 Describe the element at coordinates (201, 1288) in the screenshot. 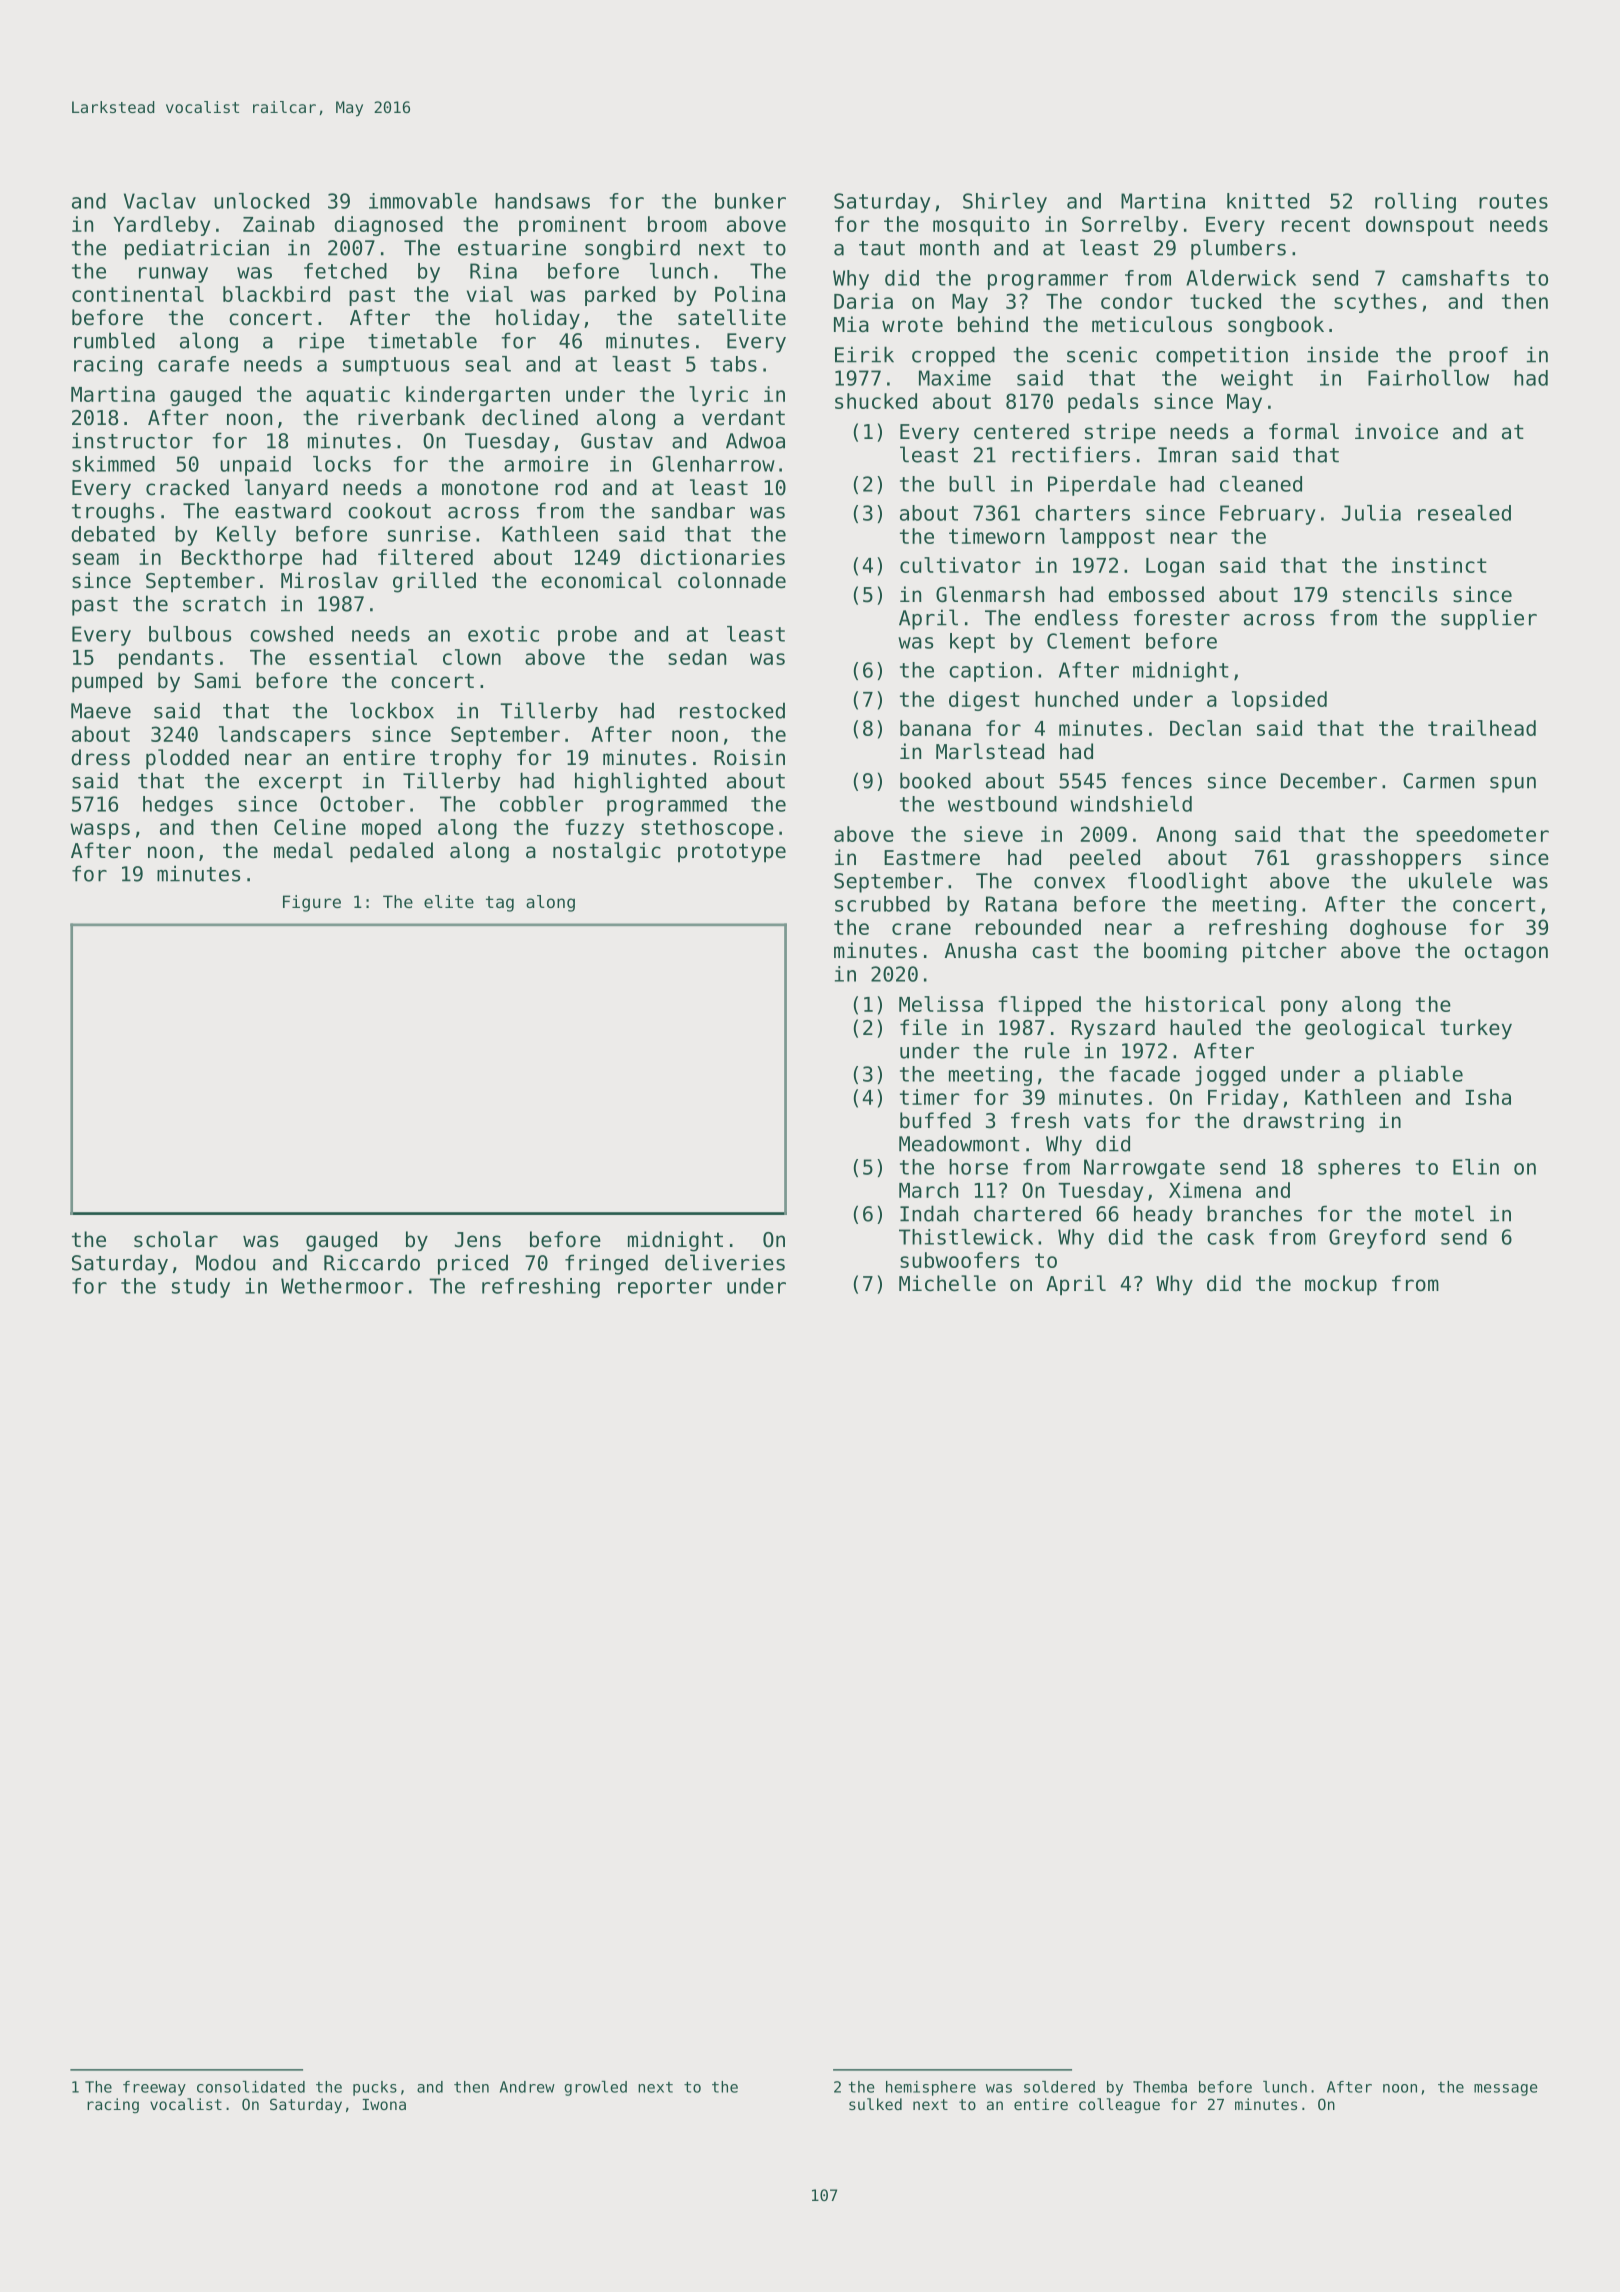

I see `study` at that location.
